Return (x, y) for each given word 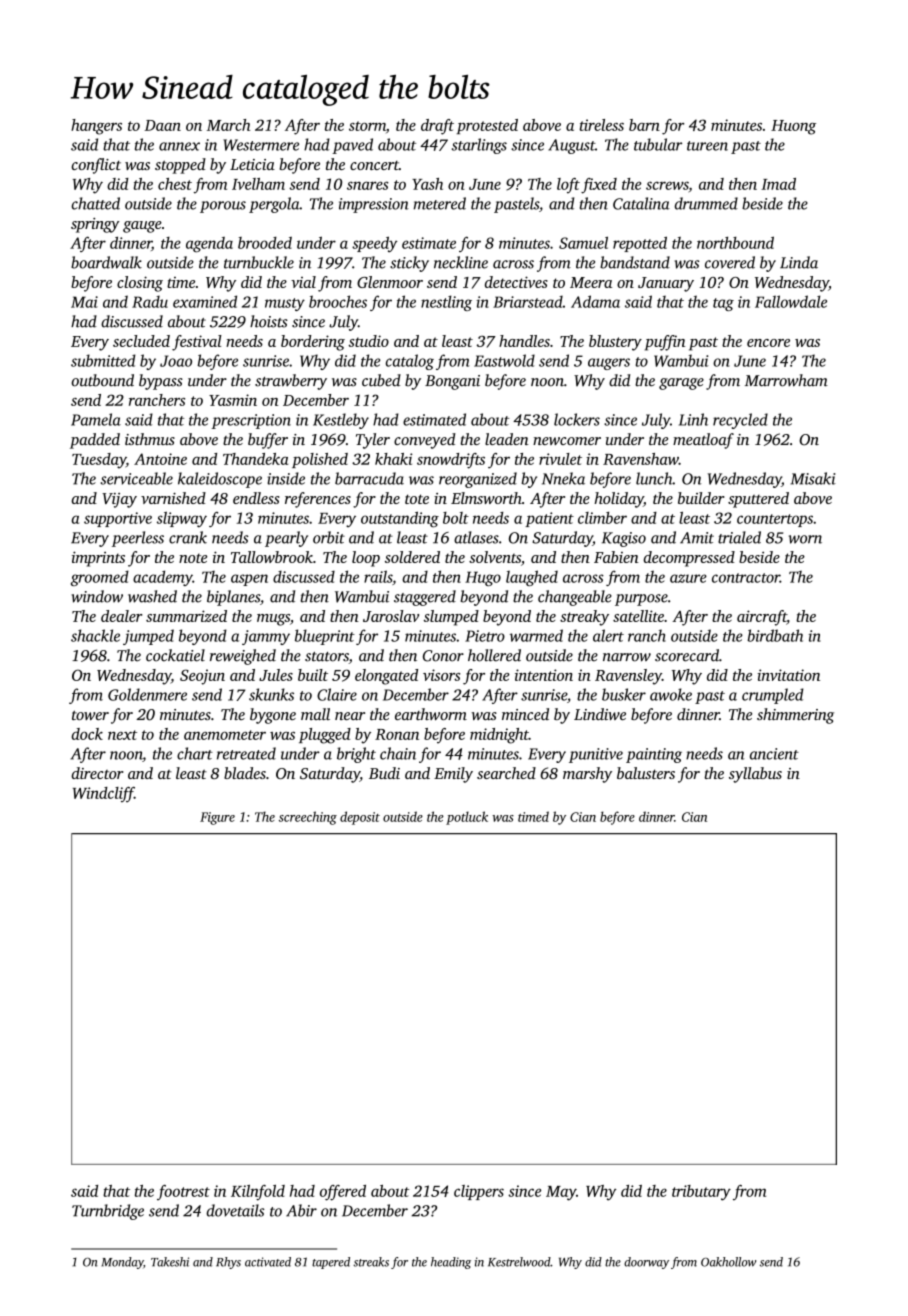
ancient (774, 754)
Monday (122, 1263)
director (97, 773)
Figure (217, 818)
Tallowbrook (272, 557)
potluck (467, 818)
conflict (96, 166)
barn (644, 125)
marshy (587, 775)
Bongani (452, 382)
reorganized (478, 480)
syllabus (755, 775)
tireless (602, 125)
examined (205, 301)
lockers (577, 419)
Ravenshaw (641, 459)
